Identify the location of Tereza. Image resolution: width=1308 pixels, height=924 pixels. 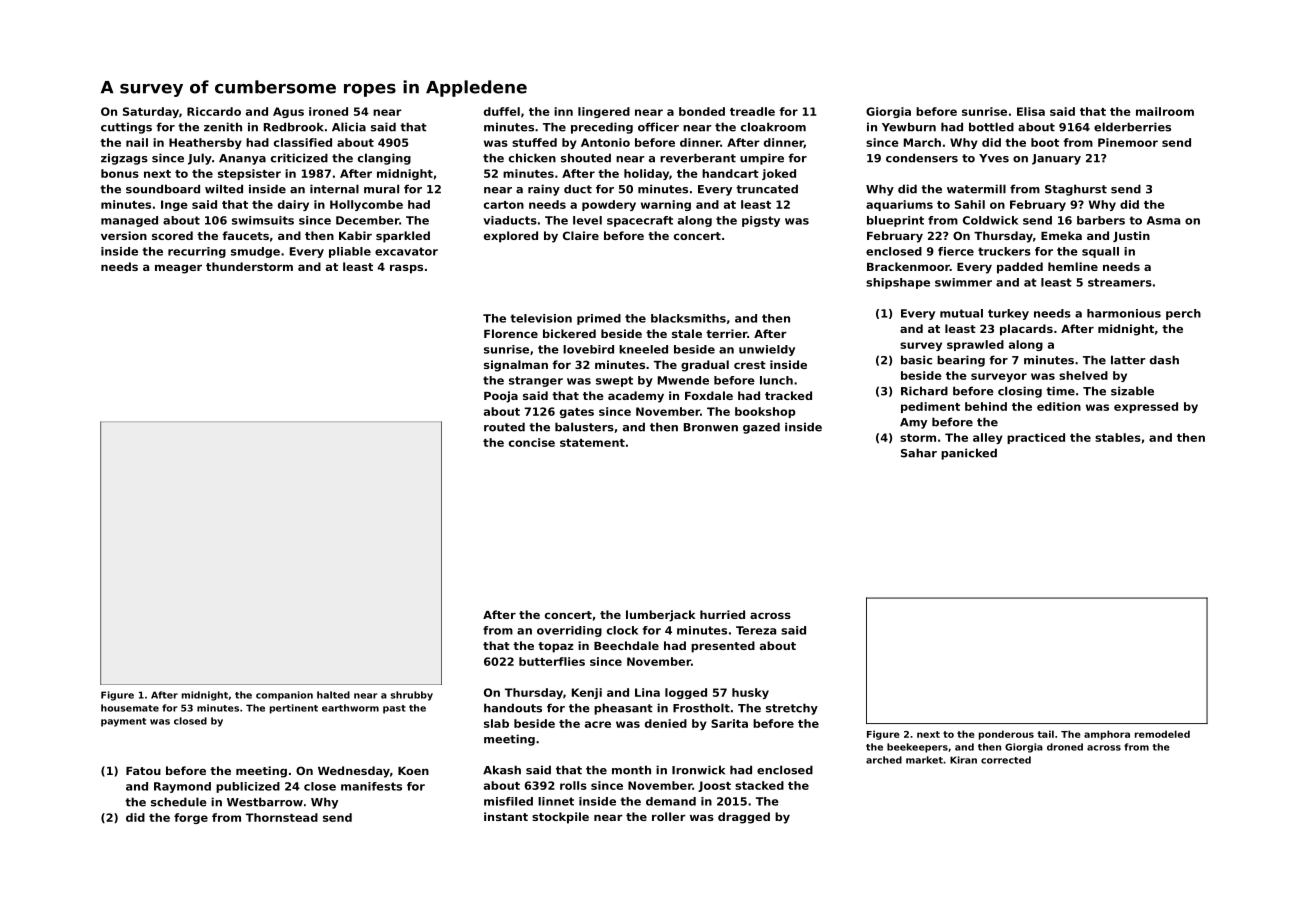
(756, 630).
